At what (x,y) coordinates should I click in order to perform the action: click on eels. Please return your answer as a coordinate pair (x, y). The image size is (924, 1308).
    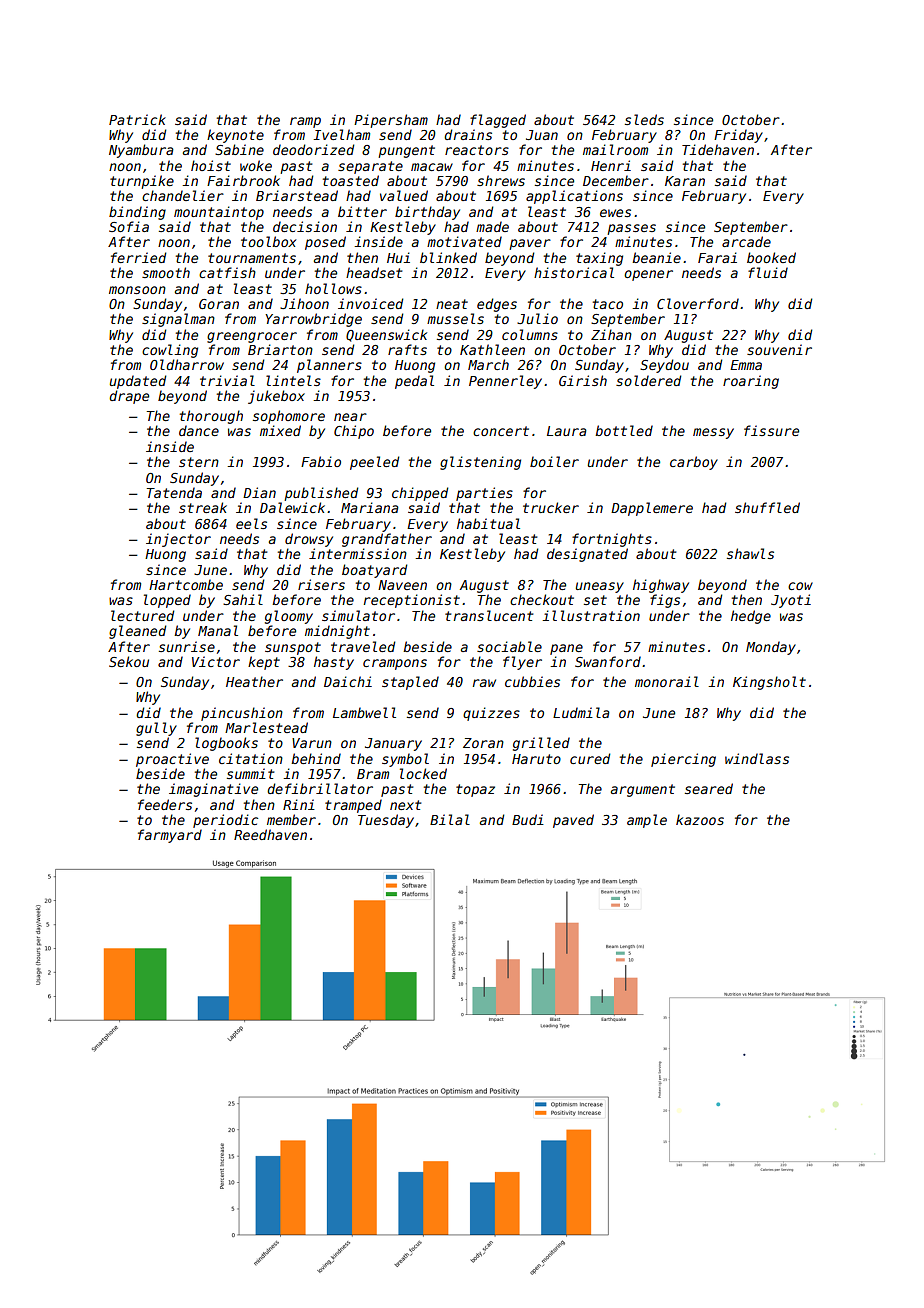
    Looking at the image, I should click on (251, 523).
